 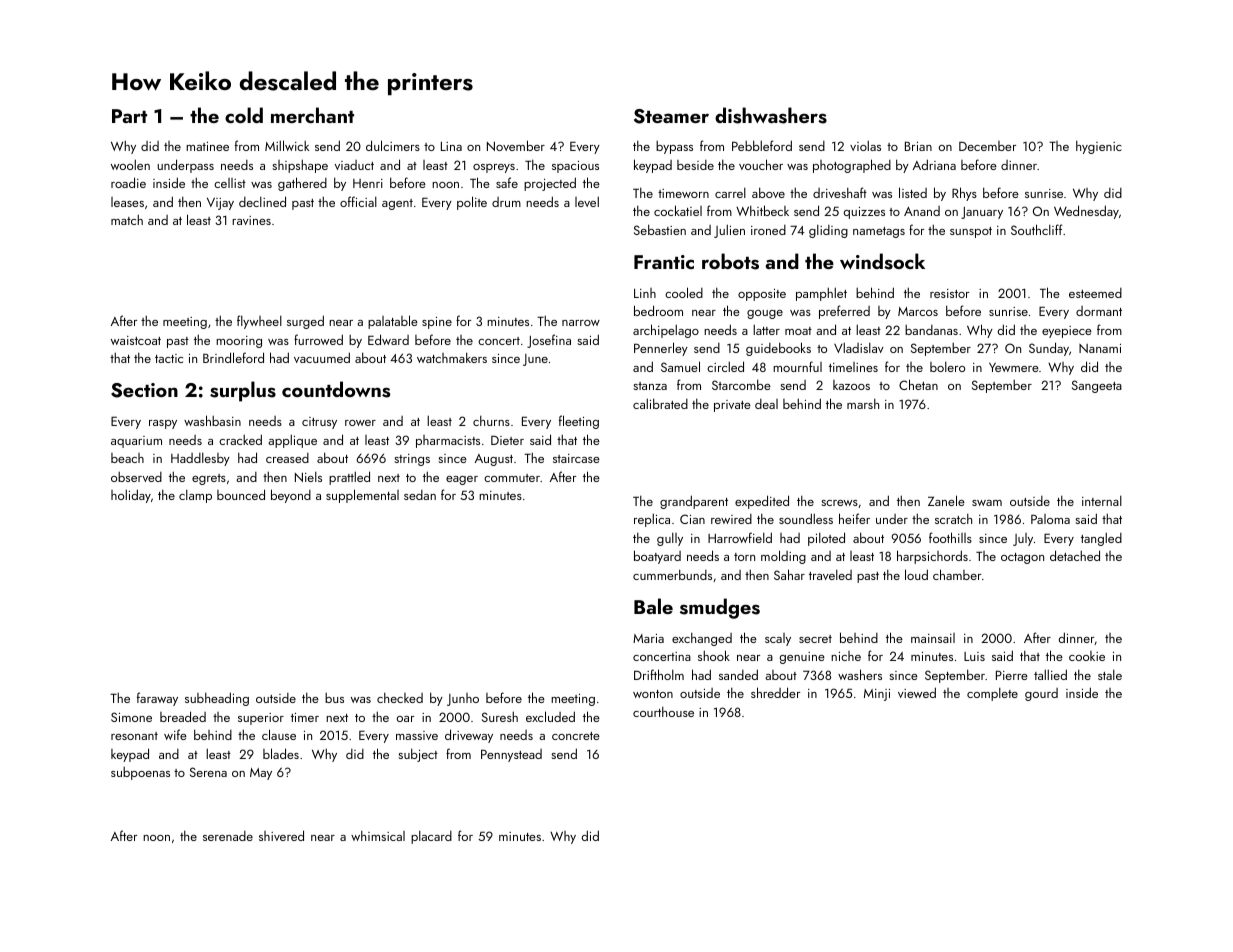 What do you see at coordinates (806, 518) in the document?
I see `soundless` at bounding box center [806, 518].
